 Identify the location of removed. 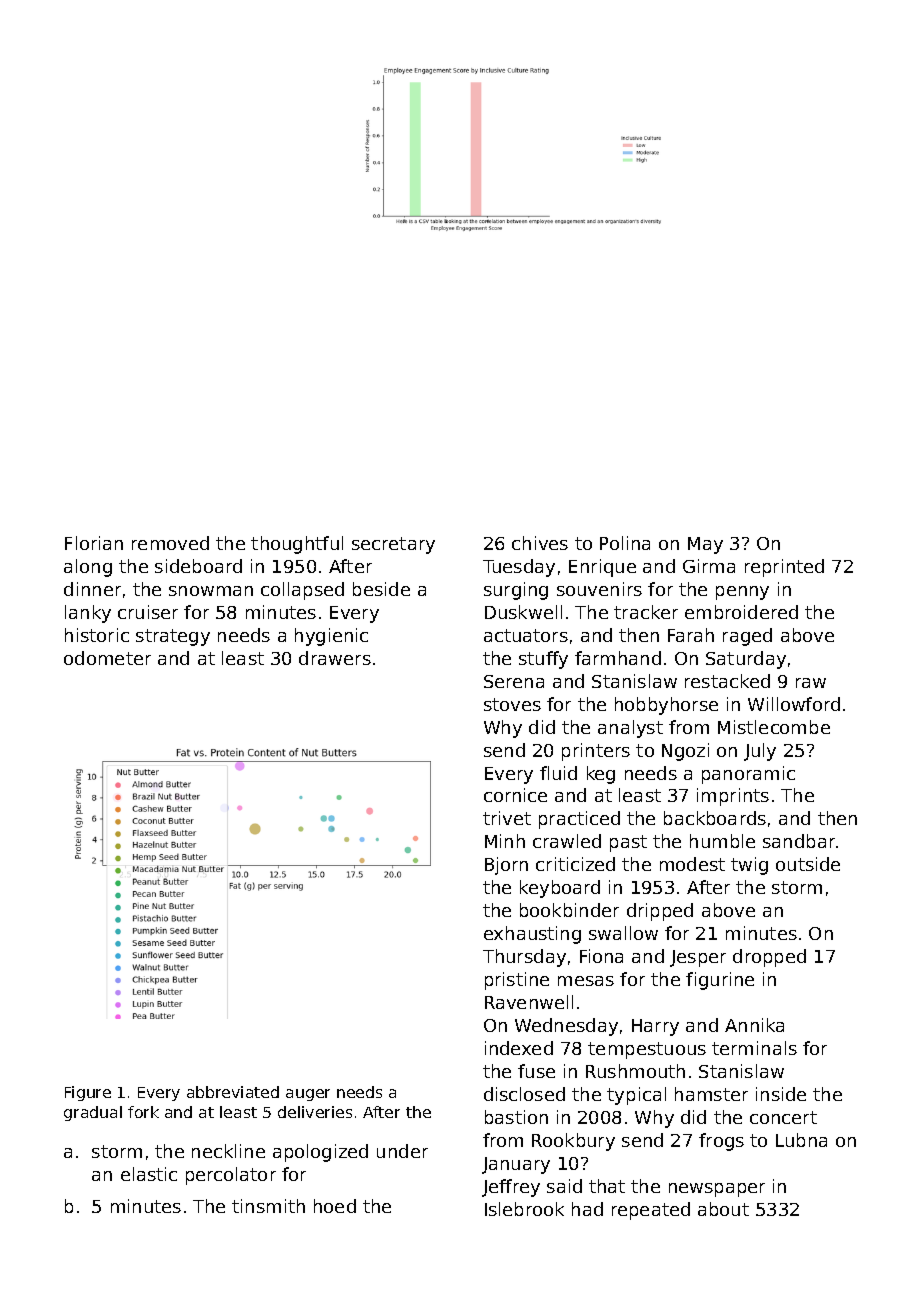
(170, 543).
